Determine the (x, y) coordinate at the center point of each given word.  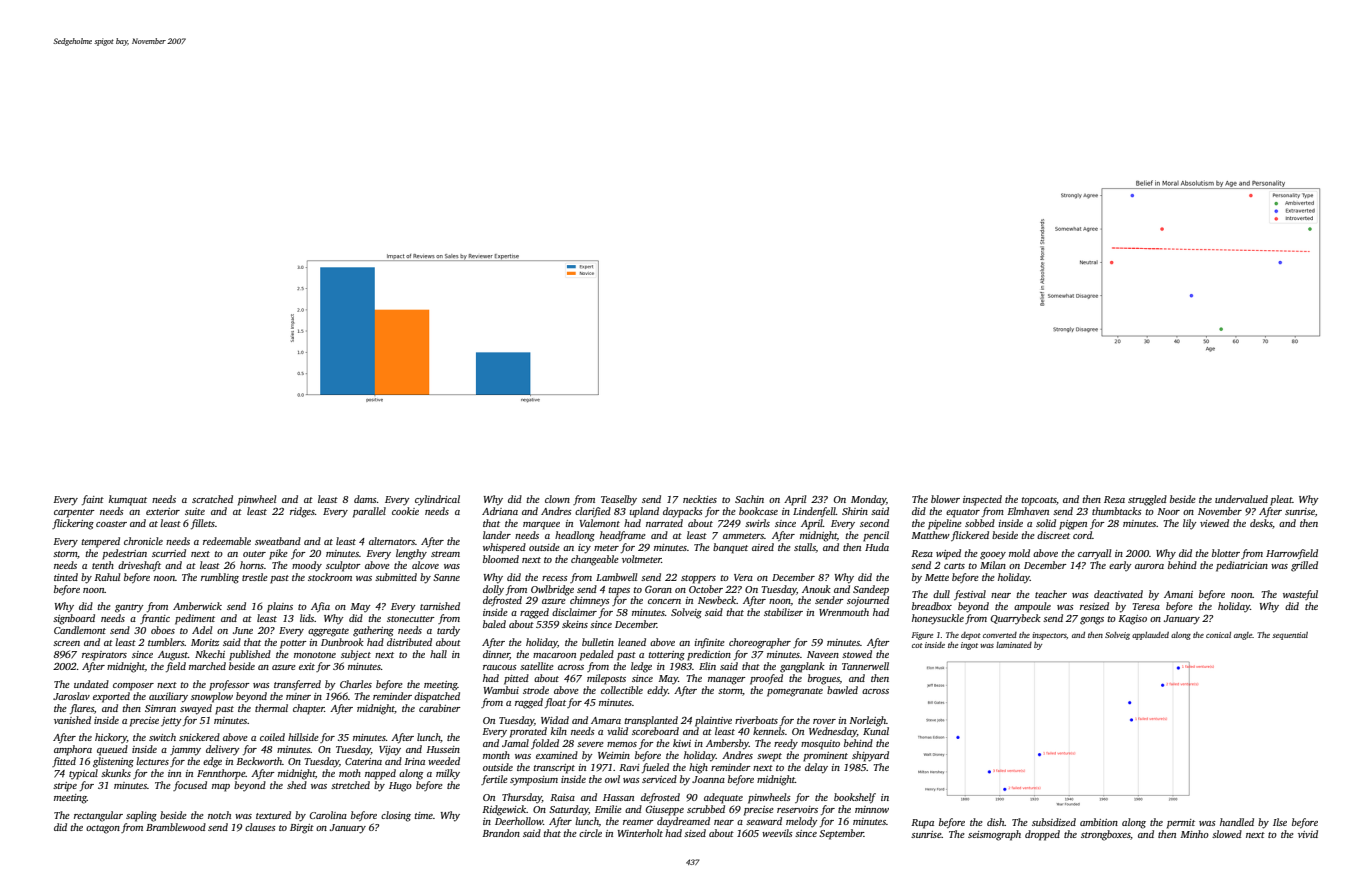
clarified (593, 512)
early (1120, 566)
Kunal (876, 731)
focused (190, 786)
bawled (842, 690)
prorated (528, 732)
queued (112, 750)
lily (1190, 524)
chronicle (143, 541)
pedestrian (124, 554)
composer (133, 687)
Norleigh (867, 721)
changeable (595, 560)
